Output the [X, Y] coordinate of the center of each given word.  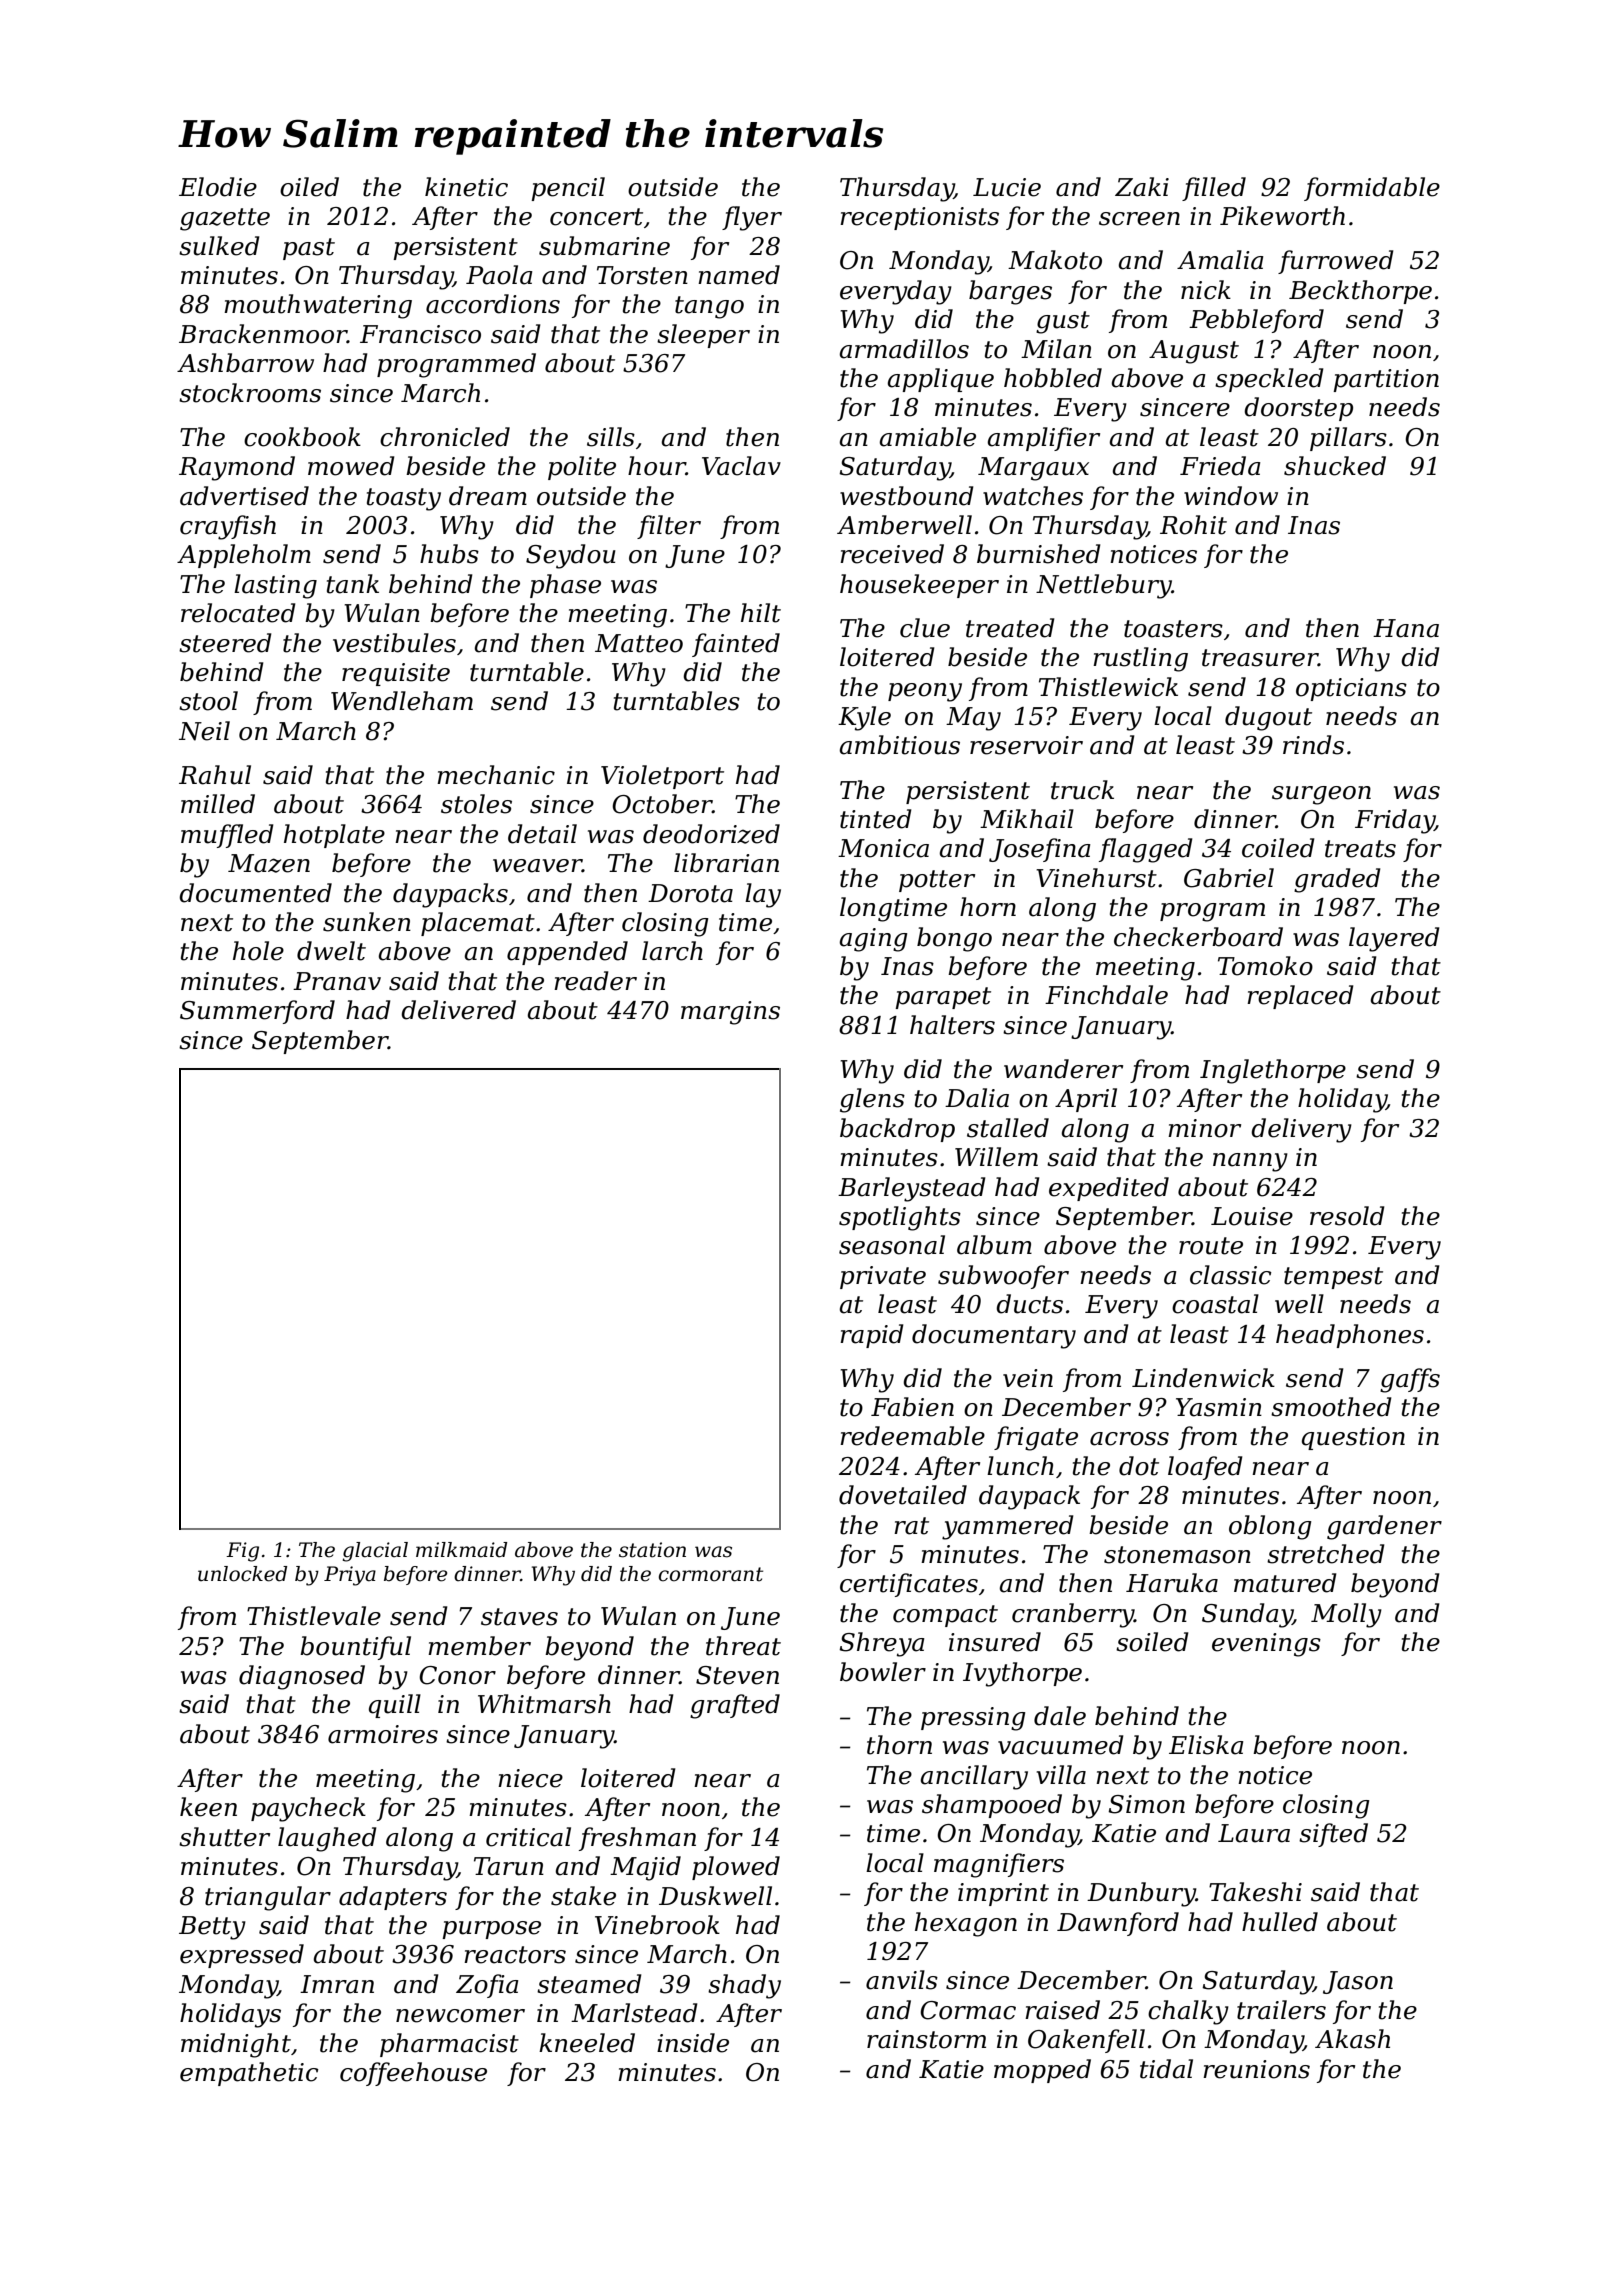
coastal [1215, 1304]
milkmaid [461, 1550]
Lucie [1007, 187]
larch [672, 951]
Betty [212, 1928]
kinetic [466, 187]
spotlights [900, 1218]
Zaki [1142, 187]
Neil [204, 731]
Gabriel [1229, 878]
